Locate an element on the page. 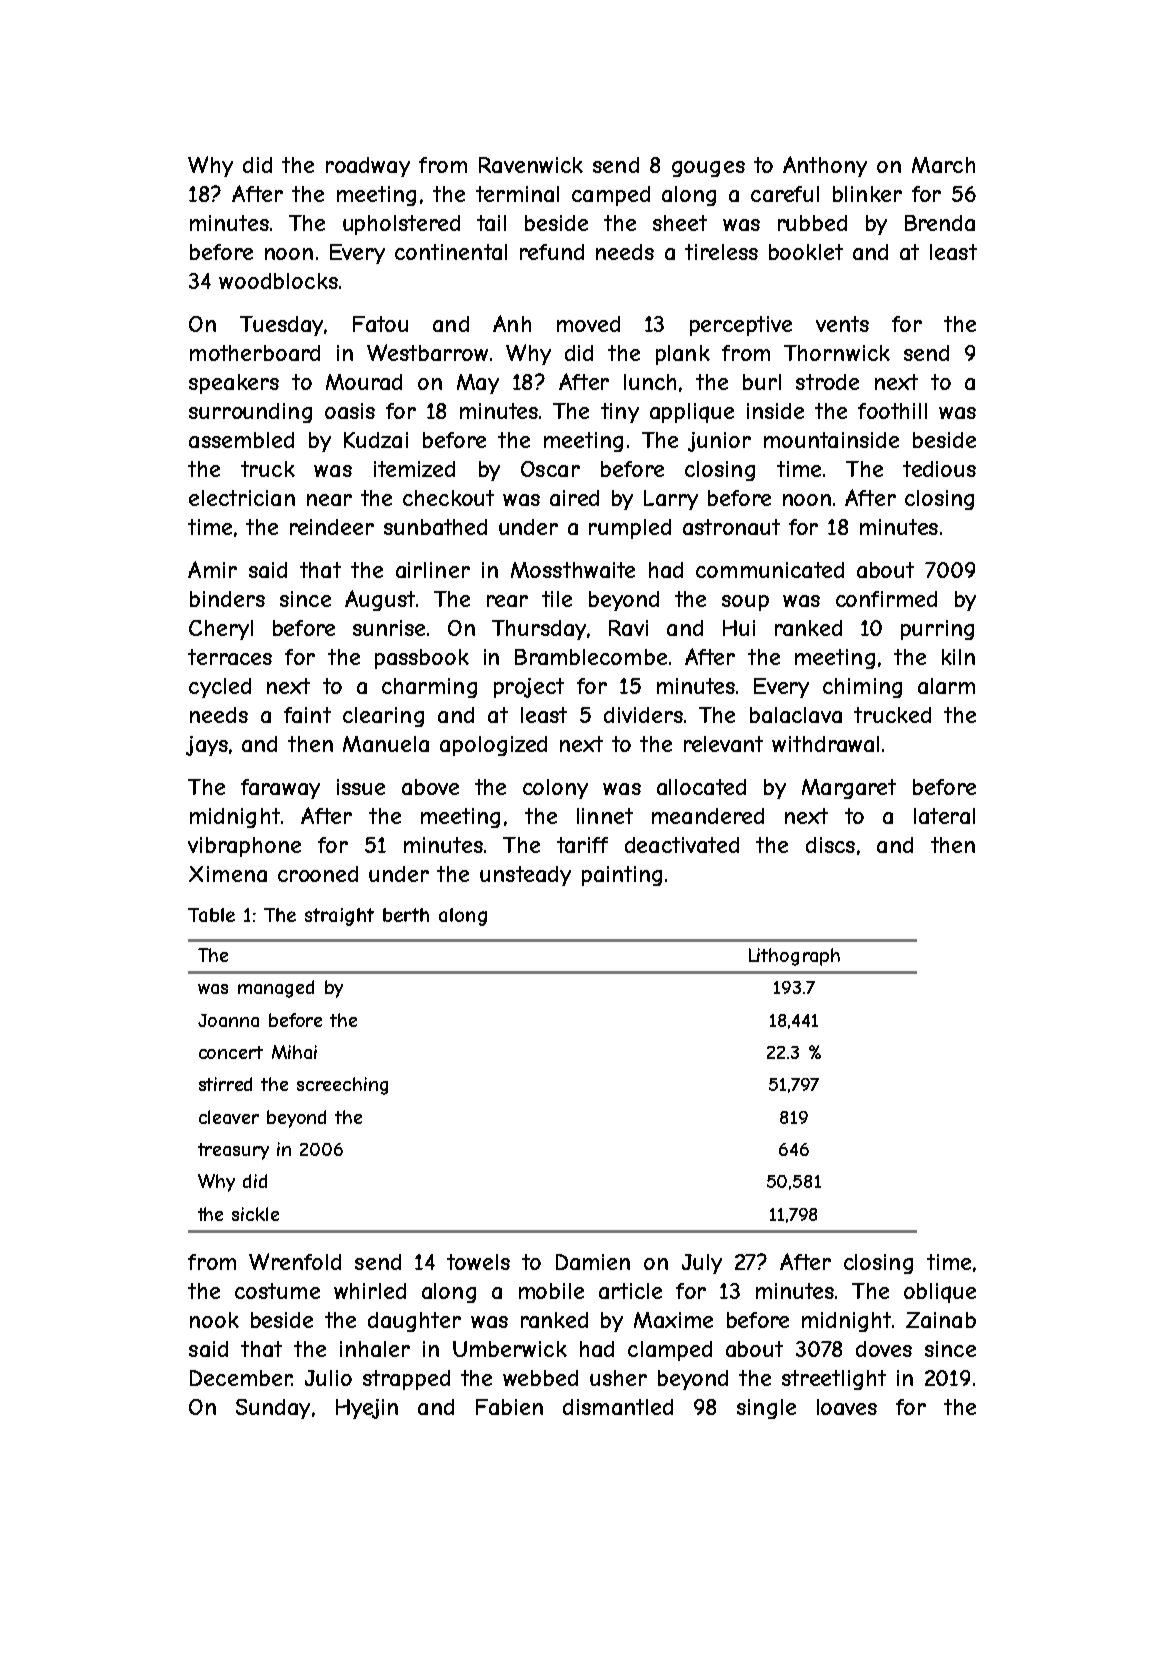 This document has width=1165, height=1654. woodblocks is located at coordinates (278, 281).
